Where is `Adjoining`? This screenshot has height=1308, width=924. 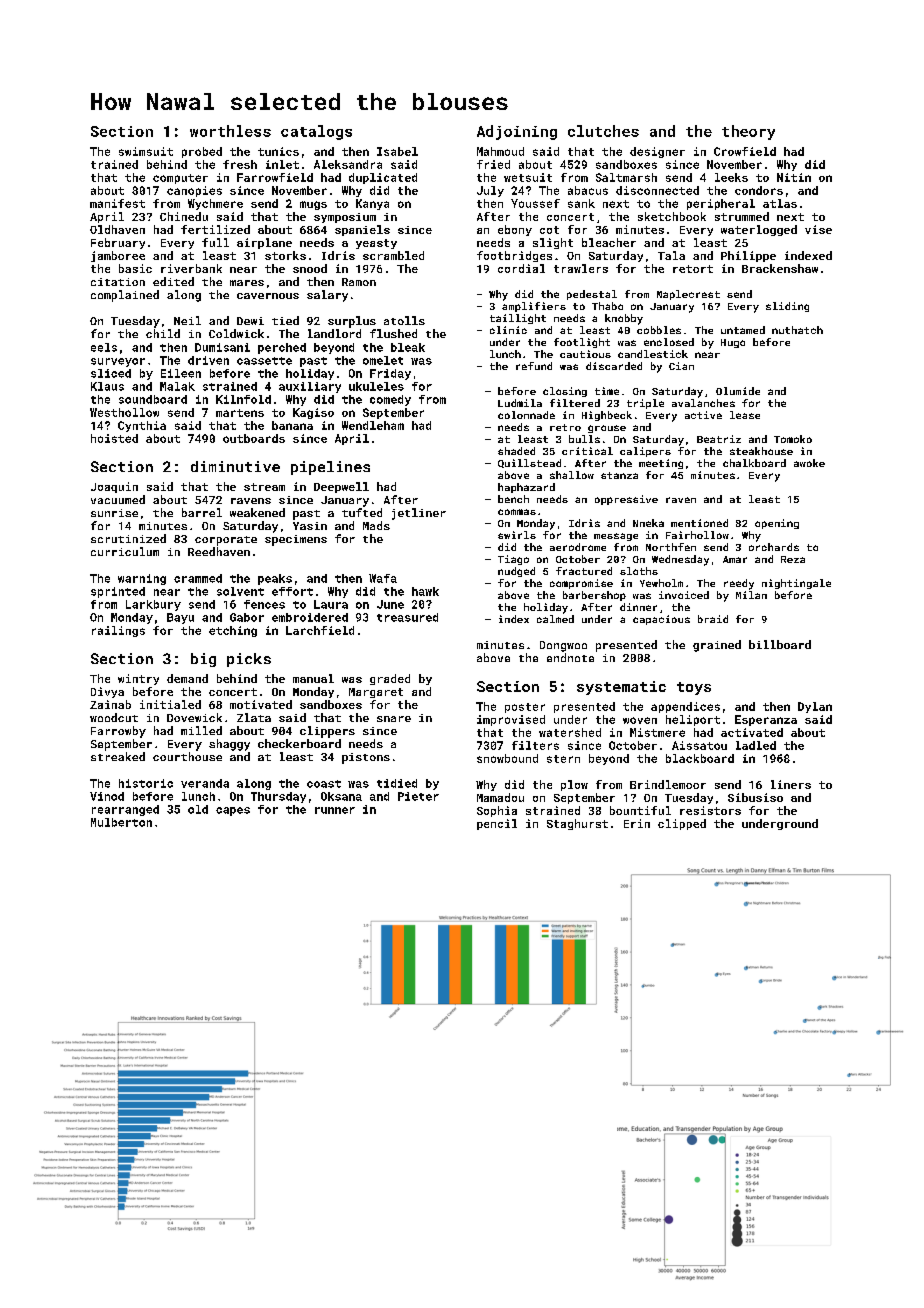
Adjoining is located at coordinates (517, 132).
